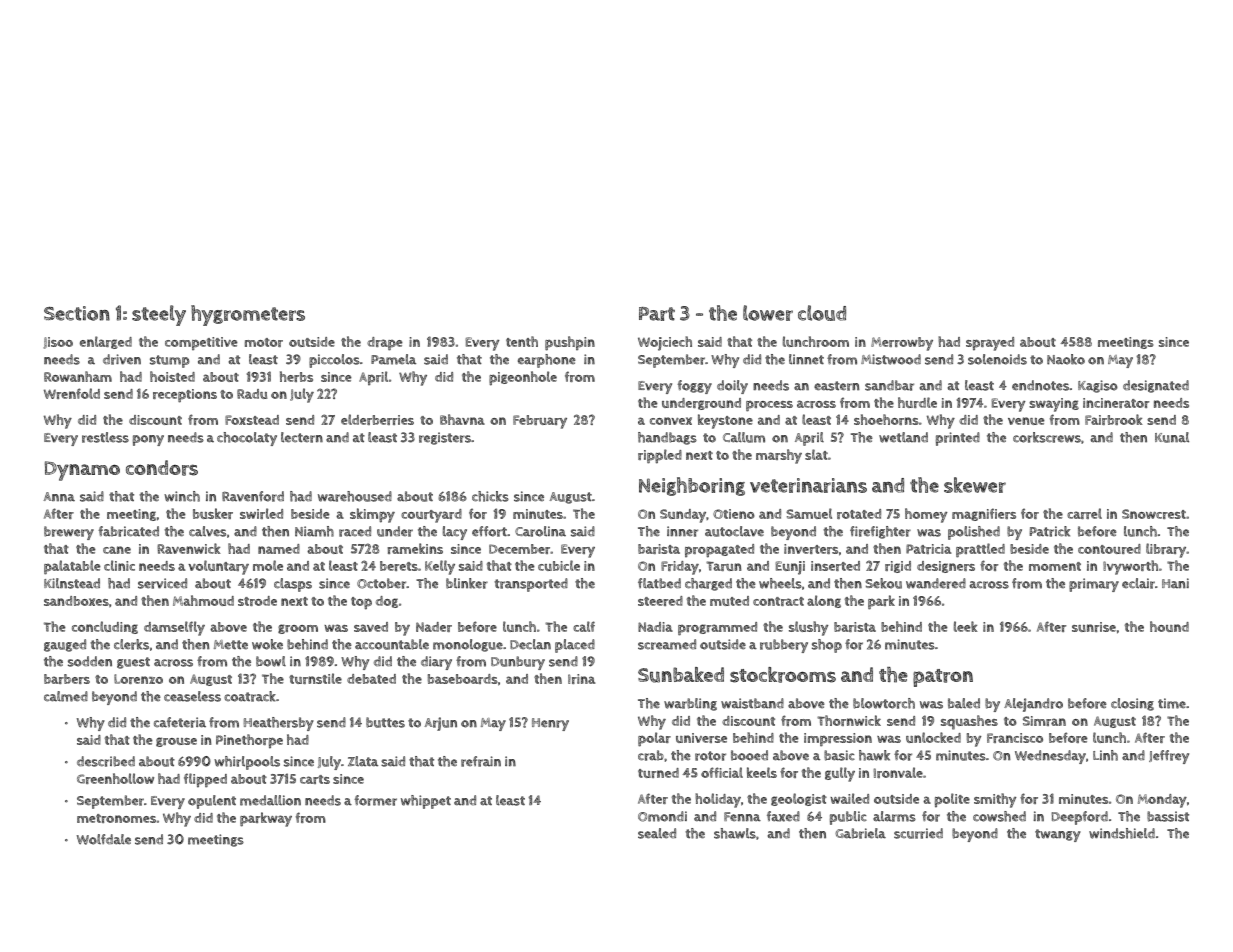 This screenshot has height=952, width=1233. Describe the element at coordinates (205, 780) in the screenshot. I see `flipped` at that location.
